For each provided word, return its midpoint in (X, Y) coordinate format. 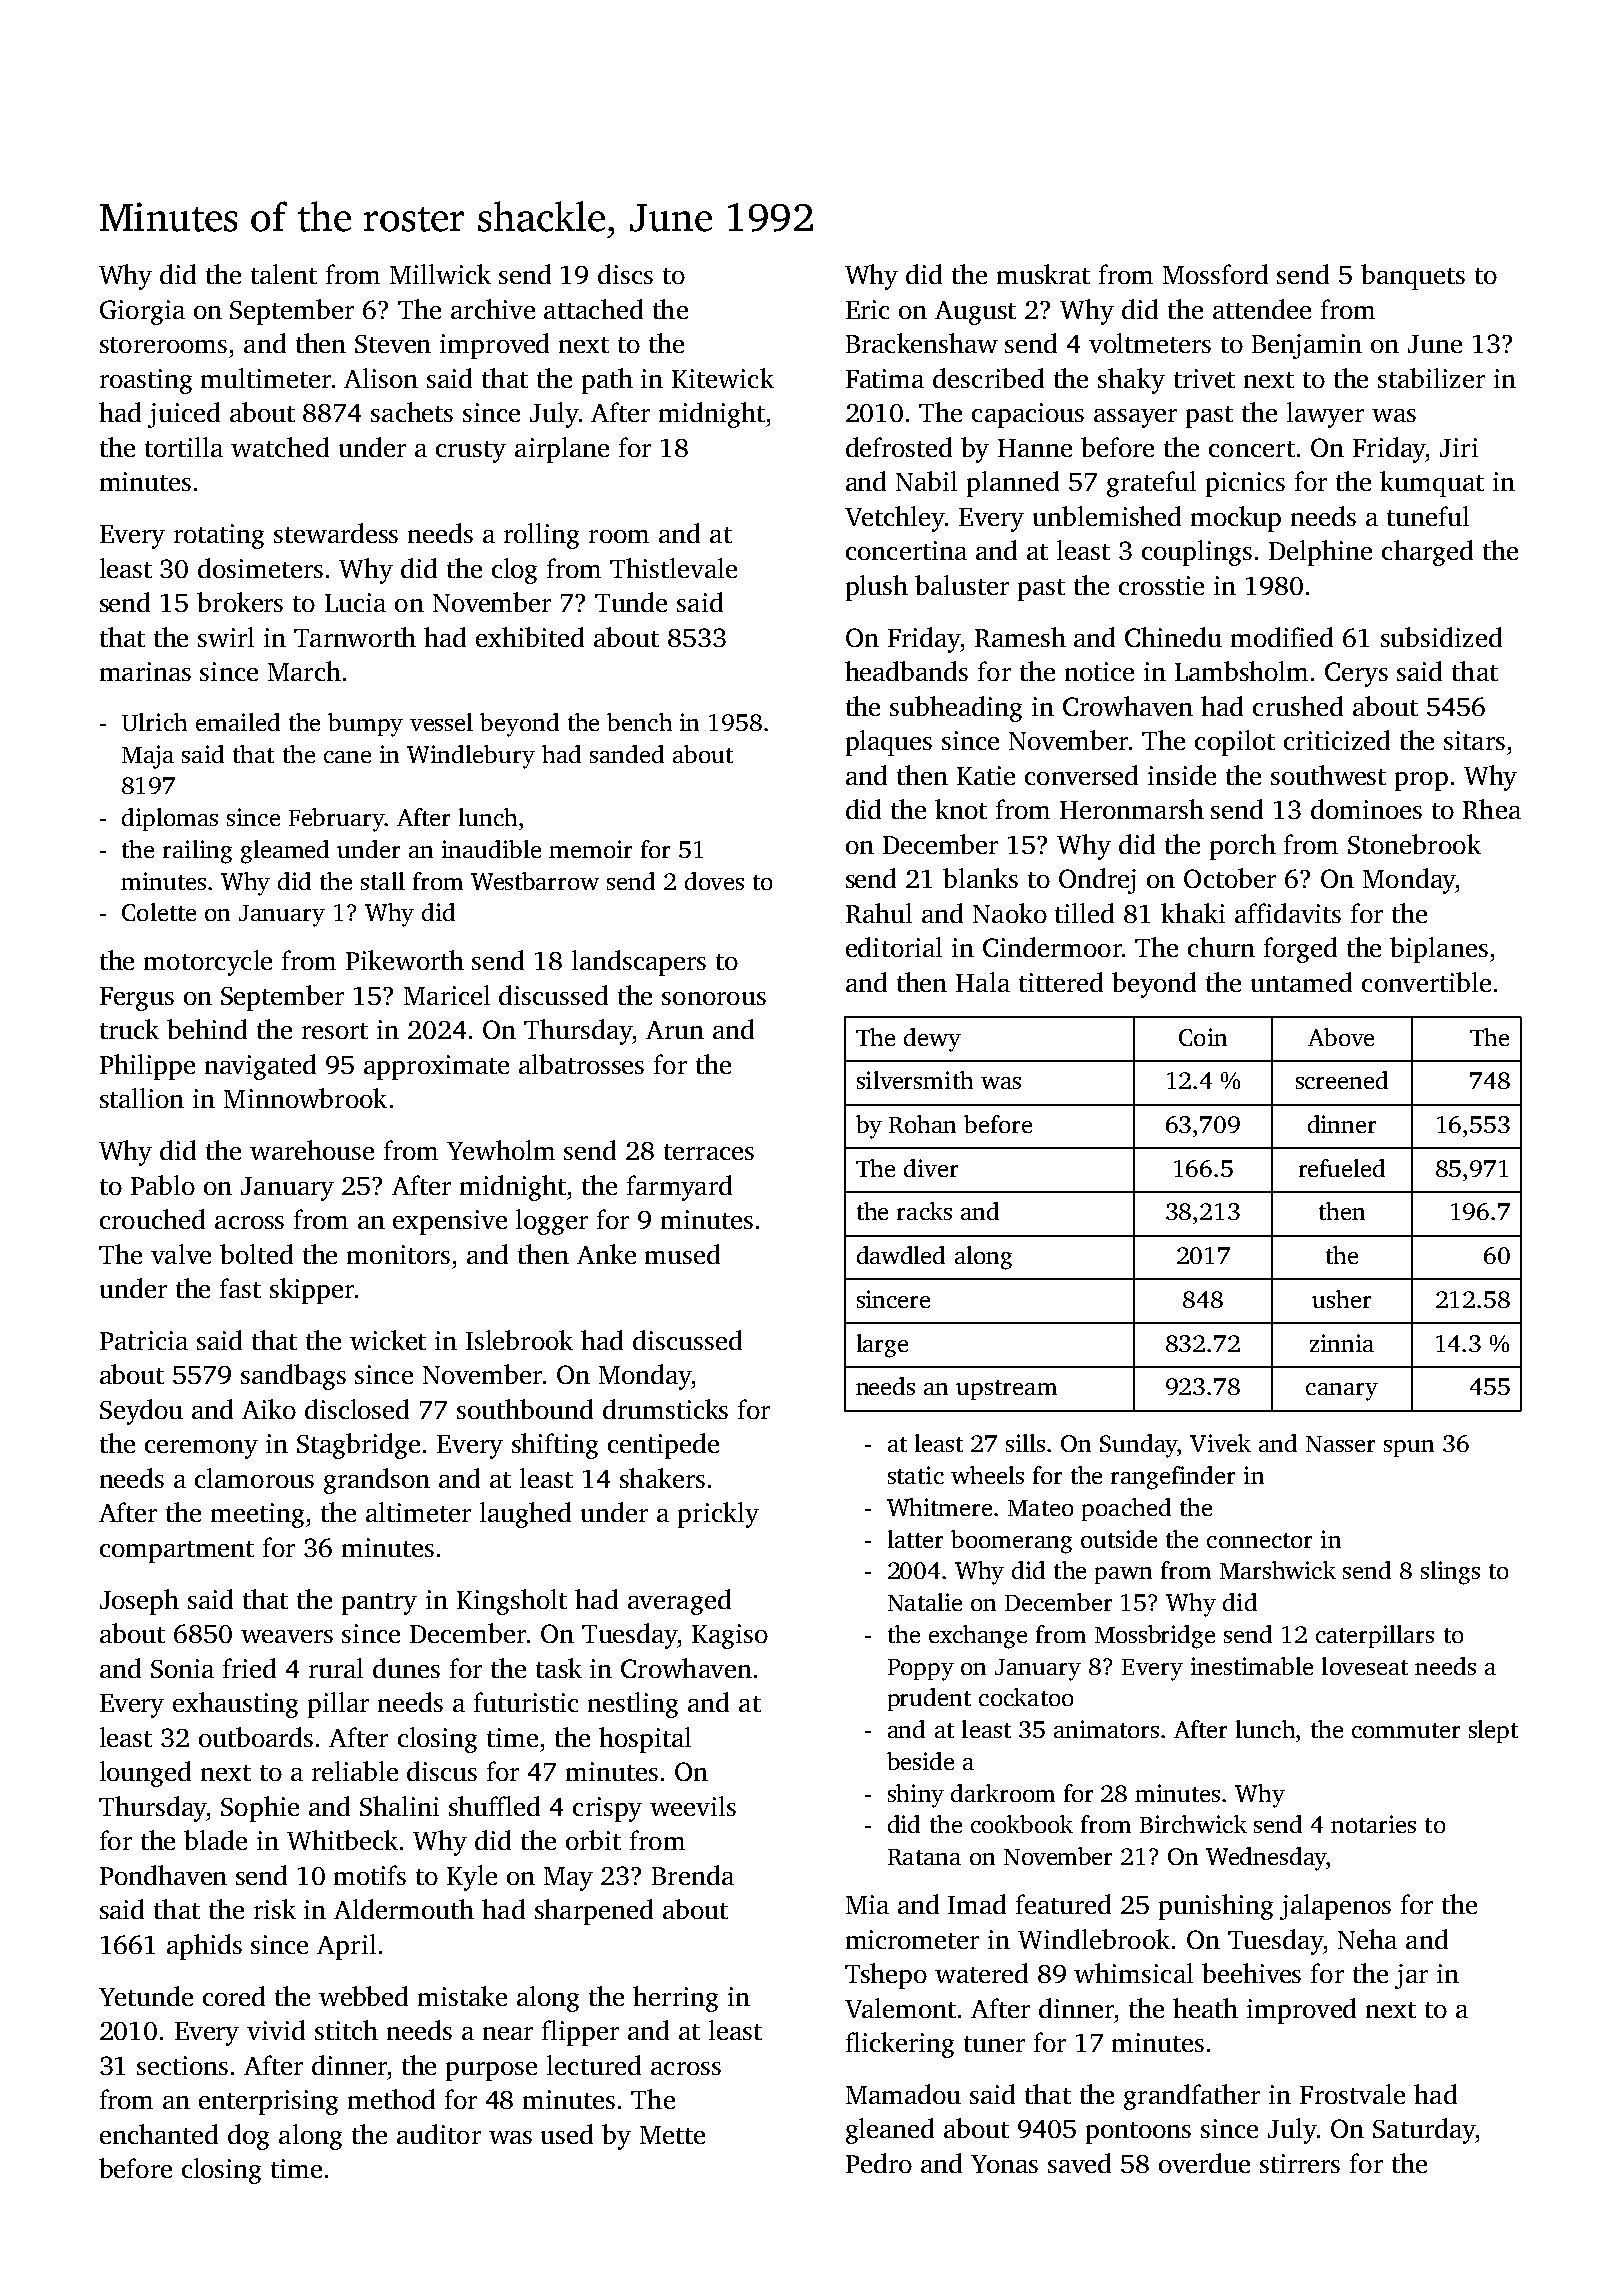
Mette (672, 2135)
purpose (491, 2071)
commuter (1406, 1730)
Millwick (440, 274)
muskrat (1043, 274)
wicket (388, 1340)
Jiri (1459, 447)
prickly (718, 1515)
